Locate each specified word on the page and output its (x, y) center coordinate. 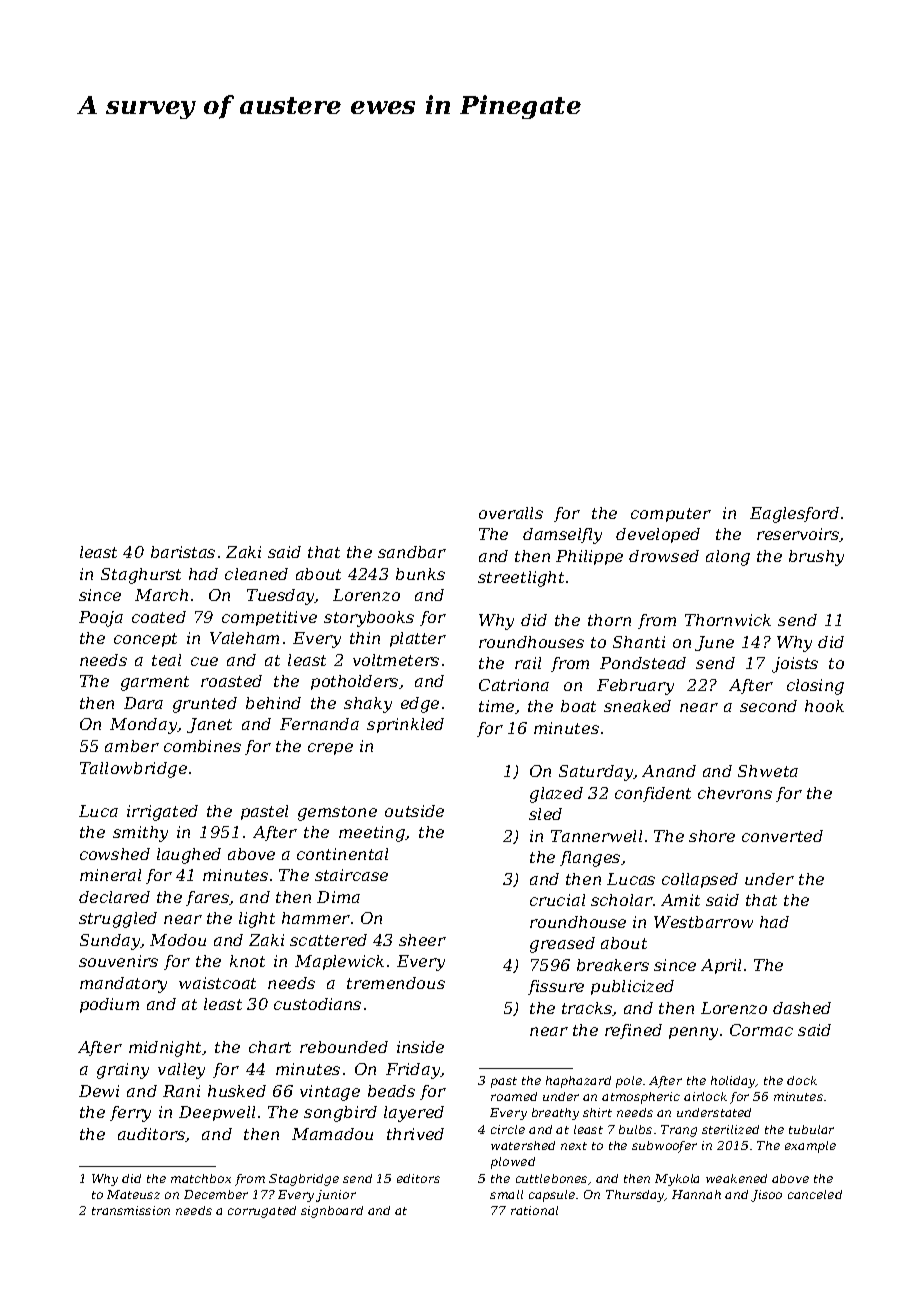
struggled (118, 920)
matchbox (201, 1178)
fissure (556, 987)
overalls (511, 513)
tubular (811, 1129)
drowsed (664, 556)
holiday (733, 1082)
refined (633, 1031)
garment (155, 683)
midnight (165, 1049)
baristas (183, 552)
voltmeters (396, 660)
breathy (555, 1114)
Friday (413, 1071)
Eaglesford (794, 515)
